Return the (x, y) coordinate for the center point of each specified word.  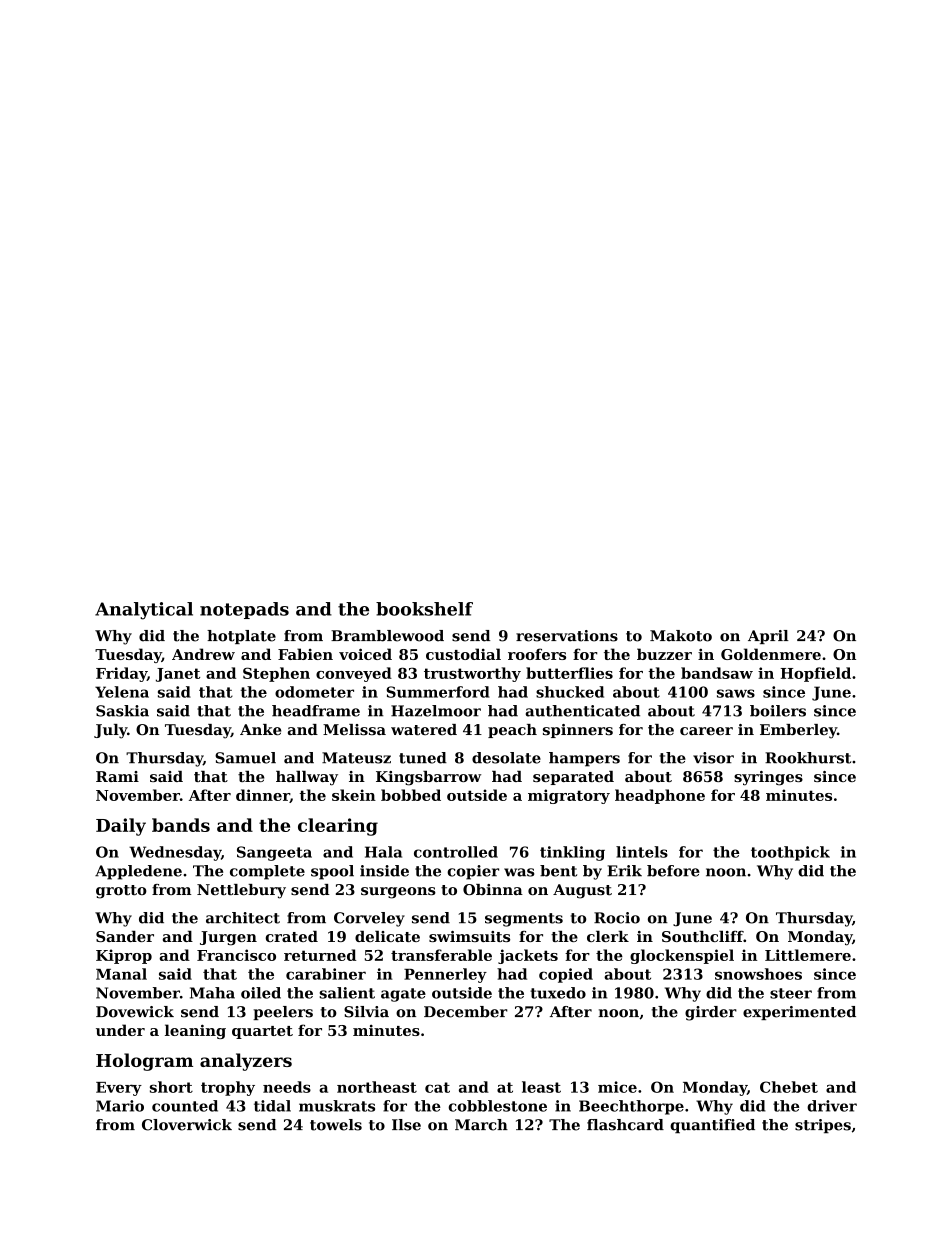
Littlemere (808, 955)
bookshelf (424, 609)
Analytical (144, 611)
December (466, 1012)
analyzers (246, 1062)
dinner (263, 796)
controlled (456, 852)
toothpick (790, 853)
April (768, 637)
